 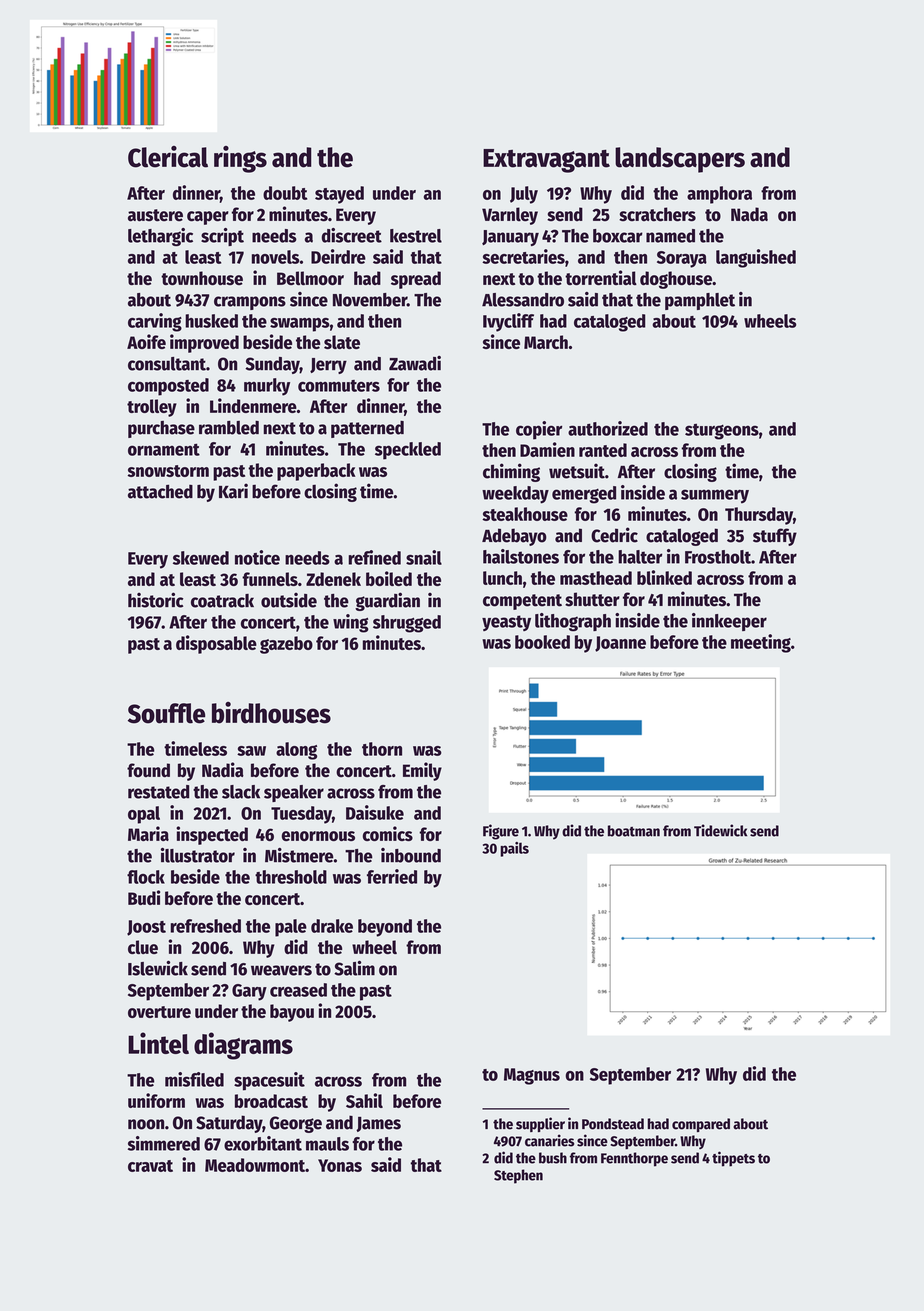 I want to click on birdhouses, so click(x=271, y=713).
